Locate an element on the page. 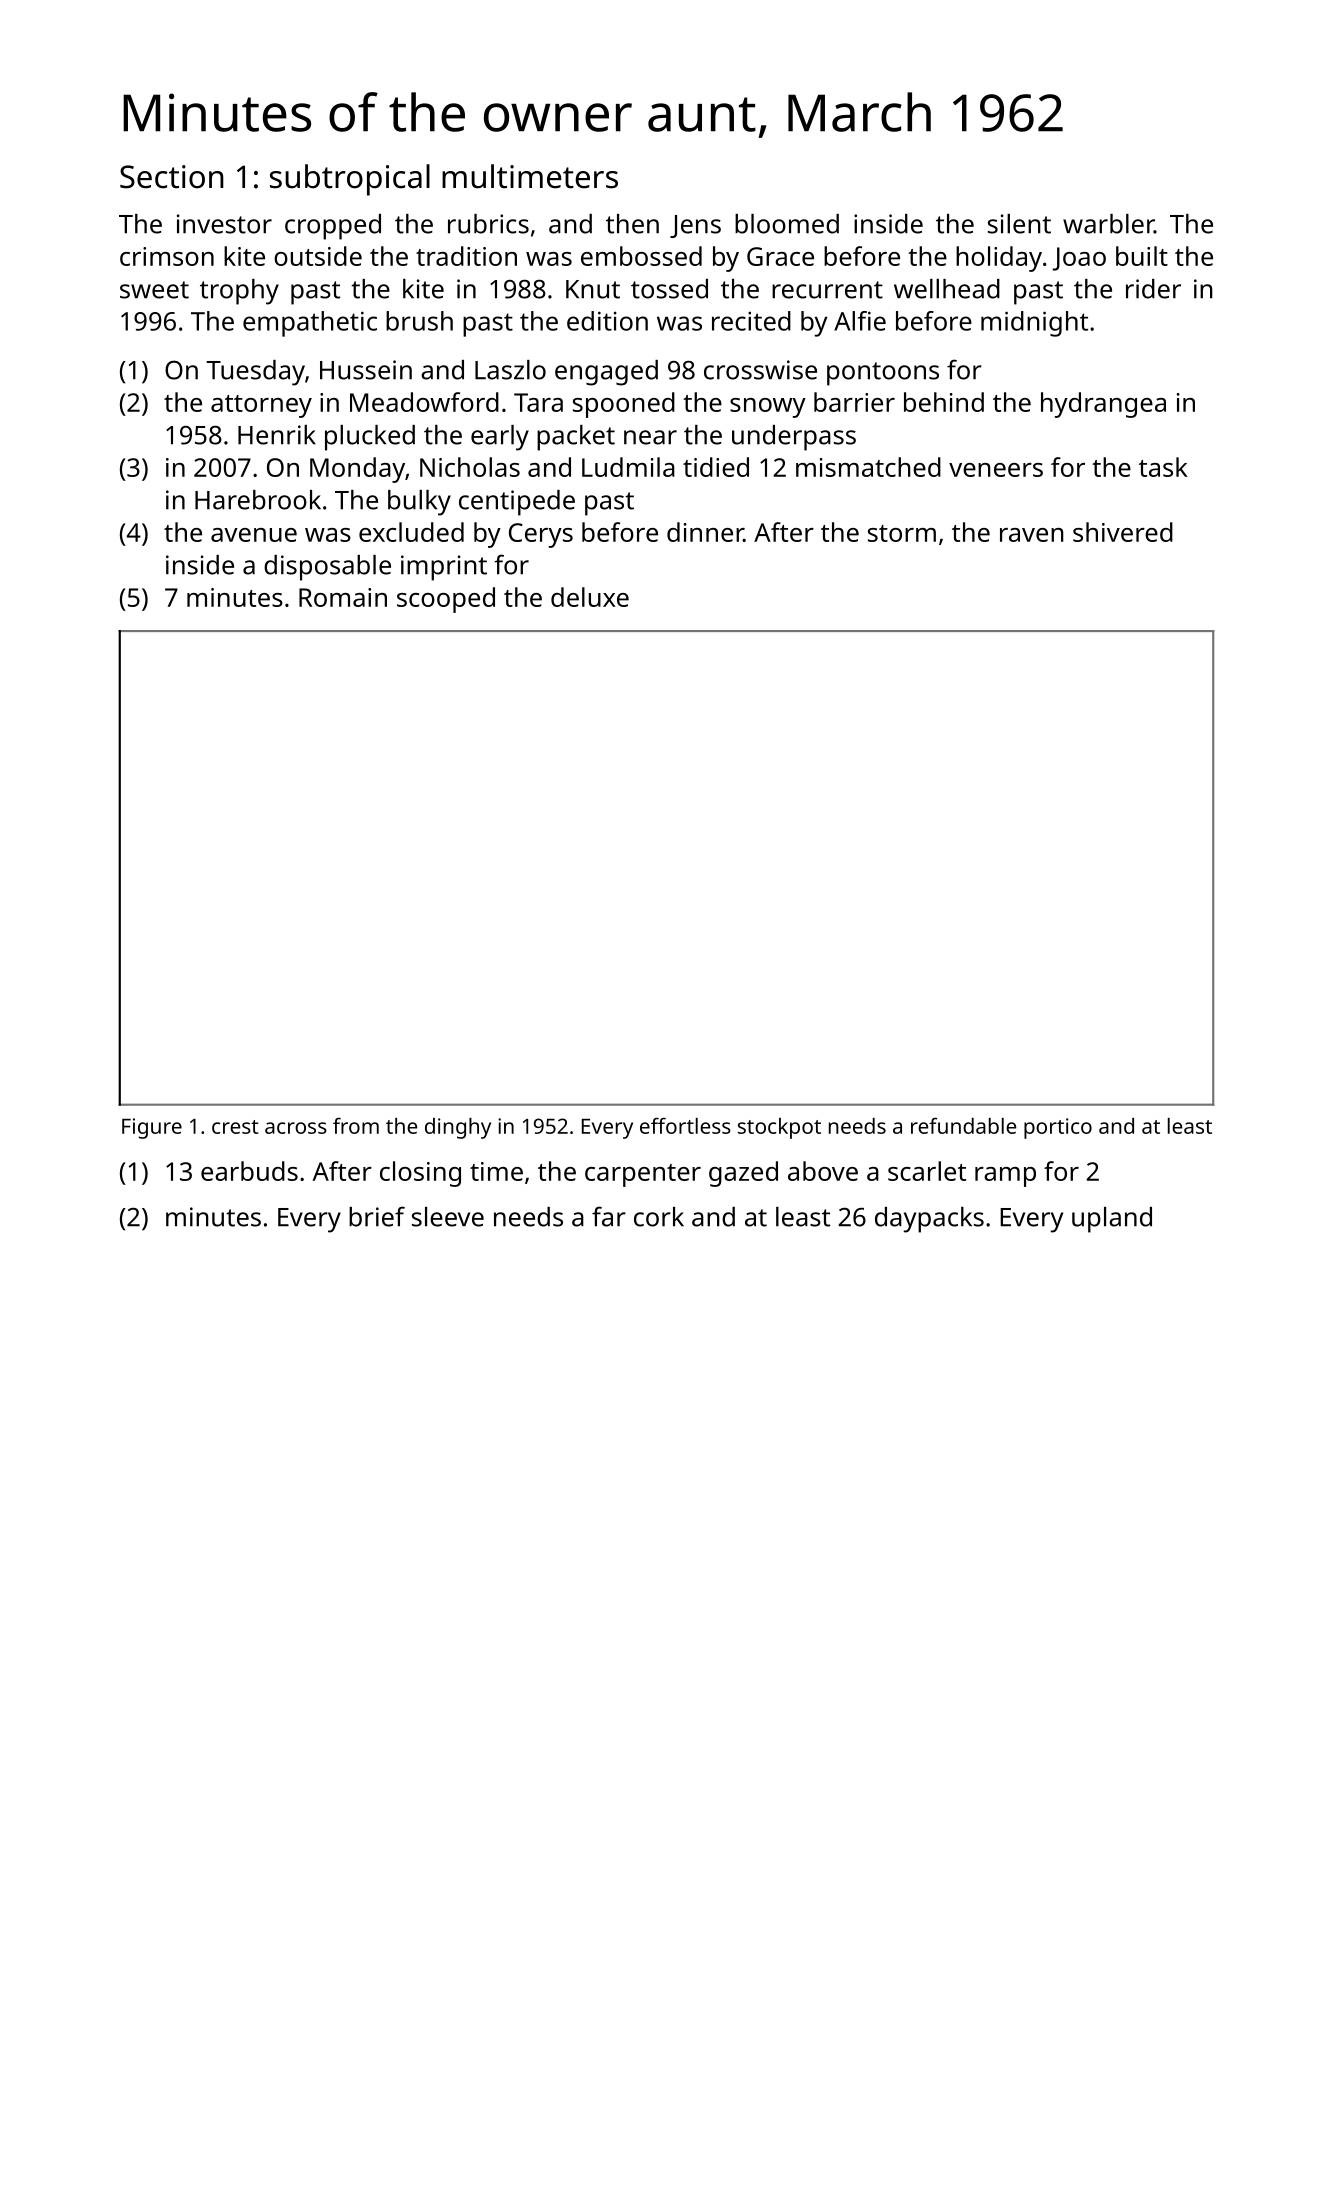 The image size is (1333, 2195). portico is located at coordinates (1058, 1128).
